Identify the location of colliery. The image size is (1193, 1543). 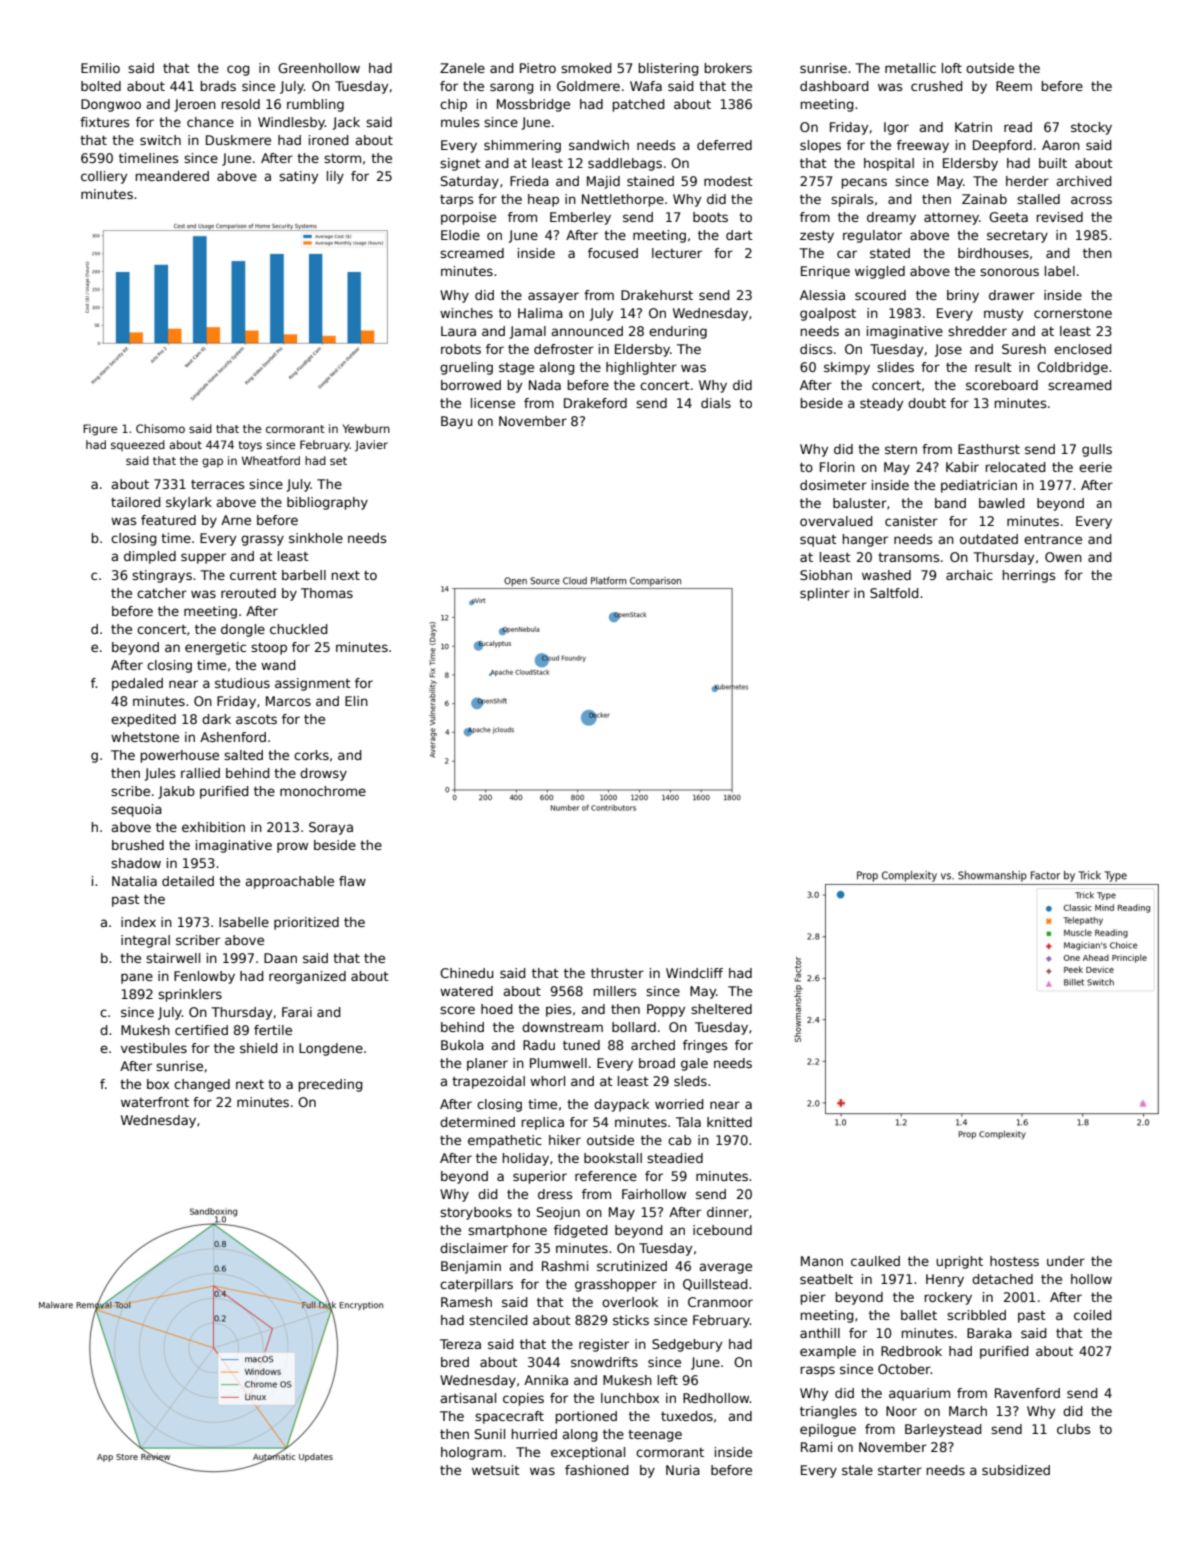
(104, 177).
